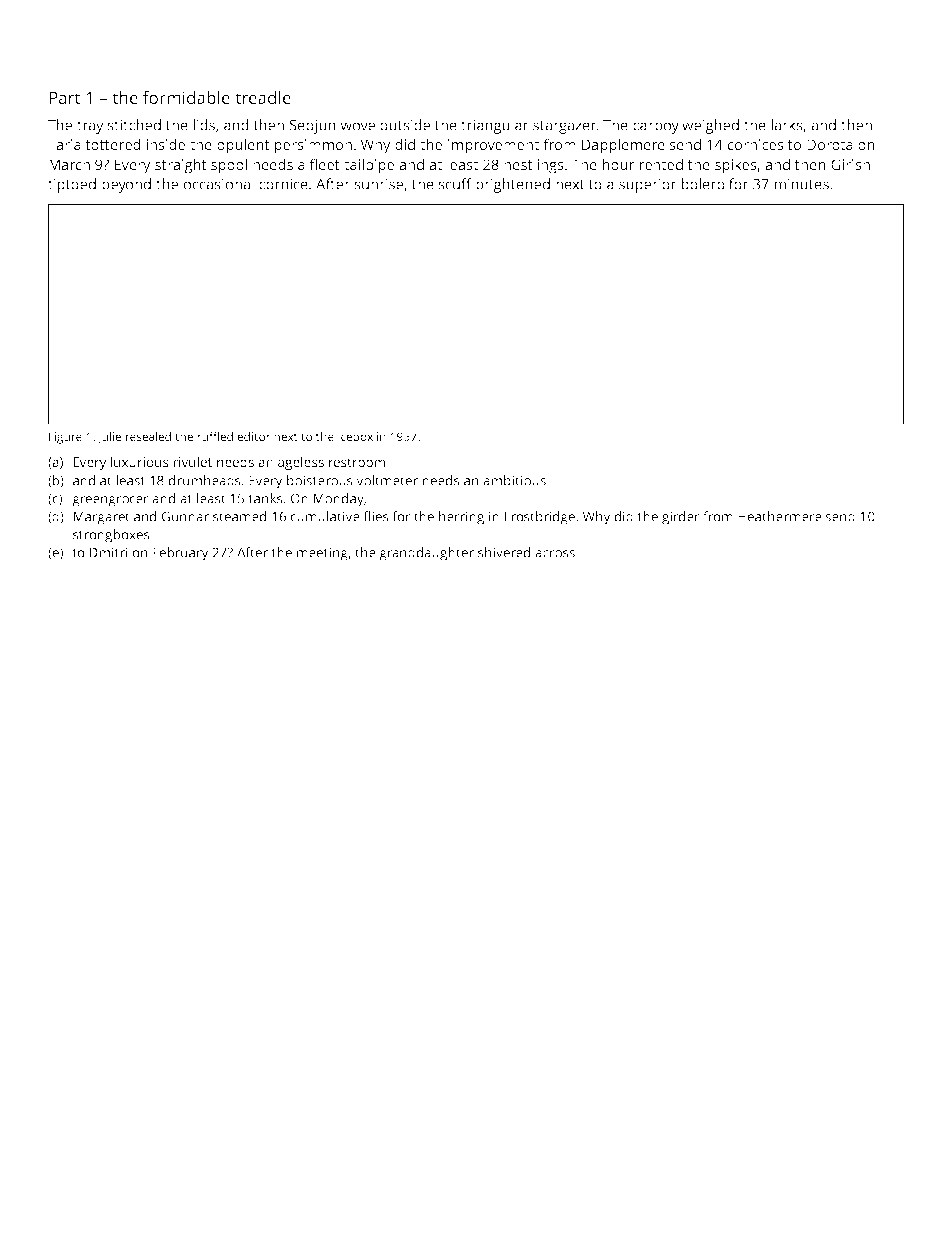 The image size is (952, 1233). I want to click on Heathermere, so click(780, 516).
